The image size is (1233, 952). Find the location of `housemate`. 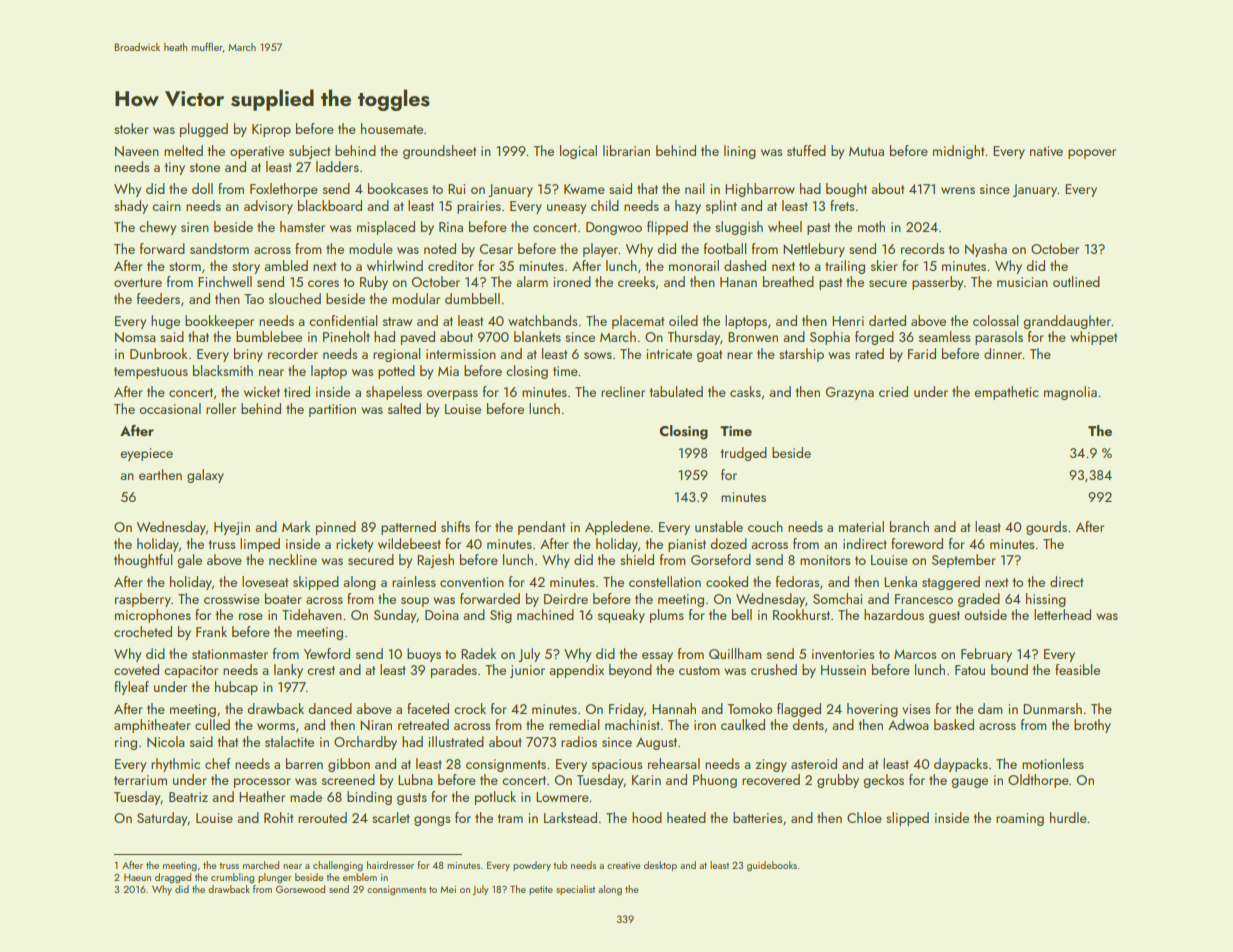

housemate is located at coordinates (392, 128).
